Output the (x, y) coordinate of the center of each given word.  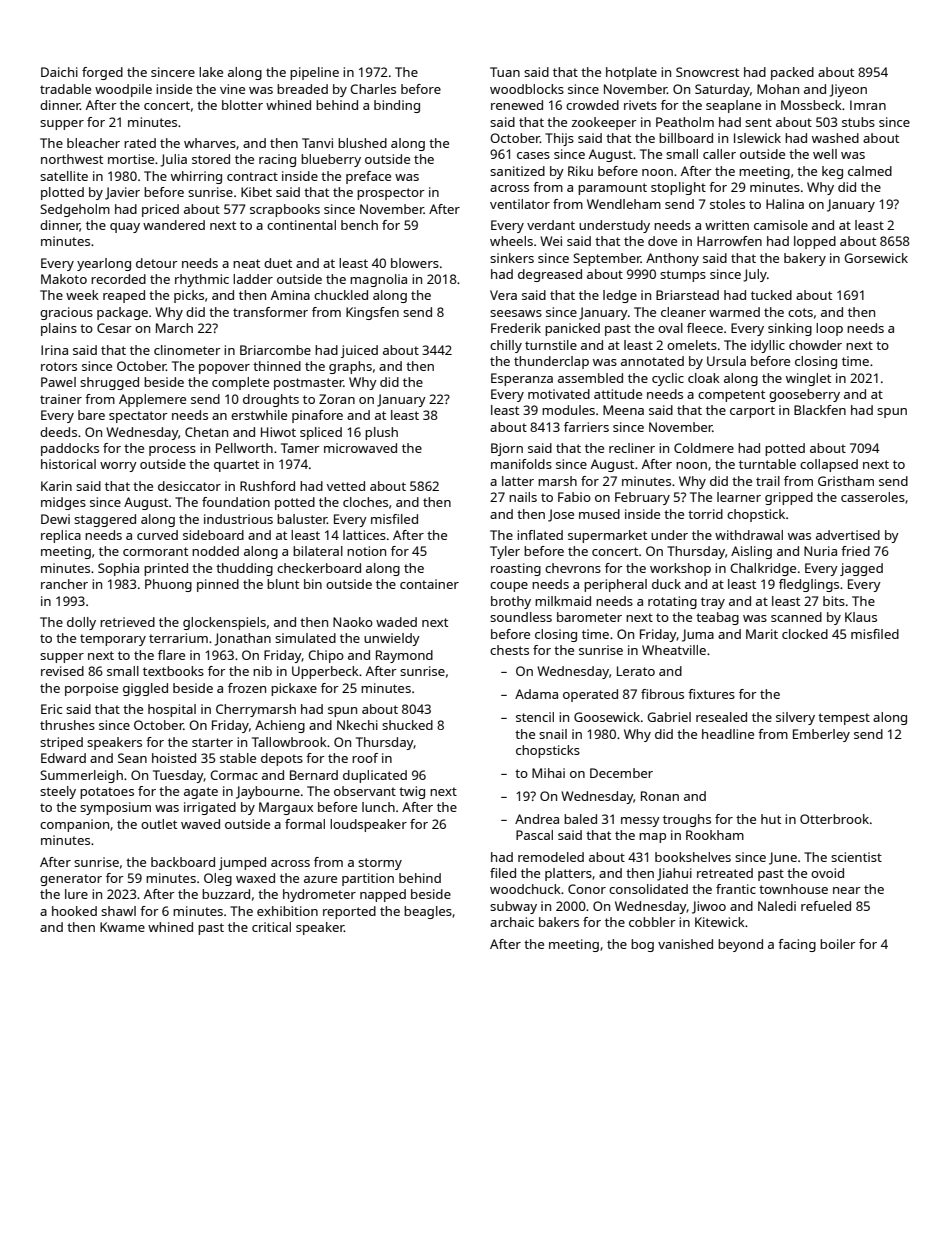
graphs (350, 367)
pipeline (314, 73)
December (621, 773)
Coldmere (704, 448)
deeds (58, 432)
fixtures (711, 694)
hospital (172, 710)
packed (792, 73)
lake (211, 72)
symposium (115, 808)
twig (412, 792)
